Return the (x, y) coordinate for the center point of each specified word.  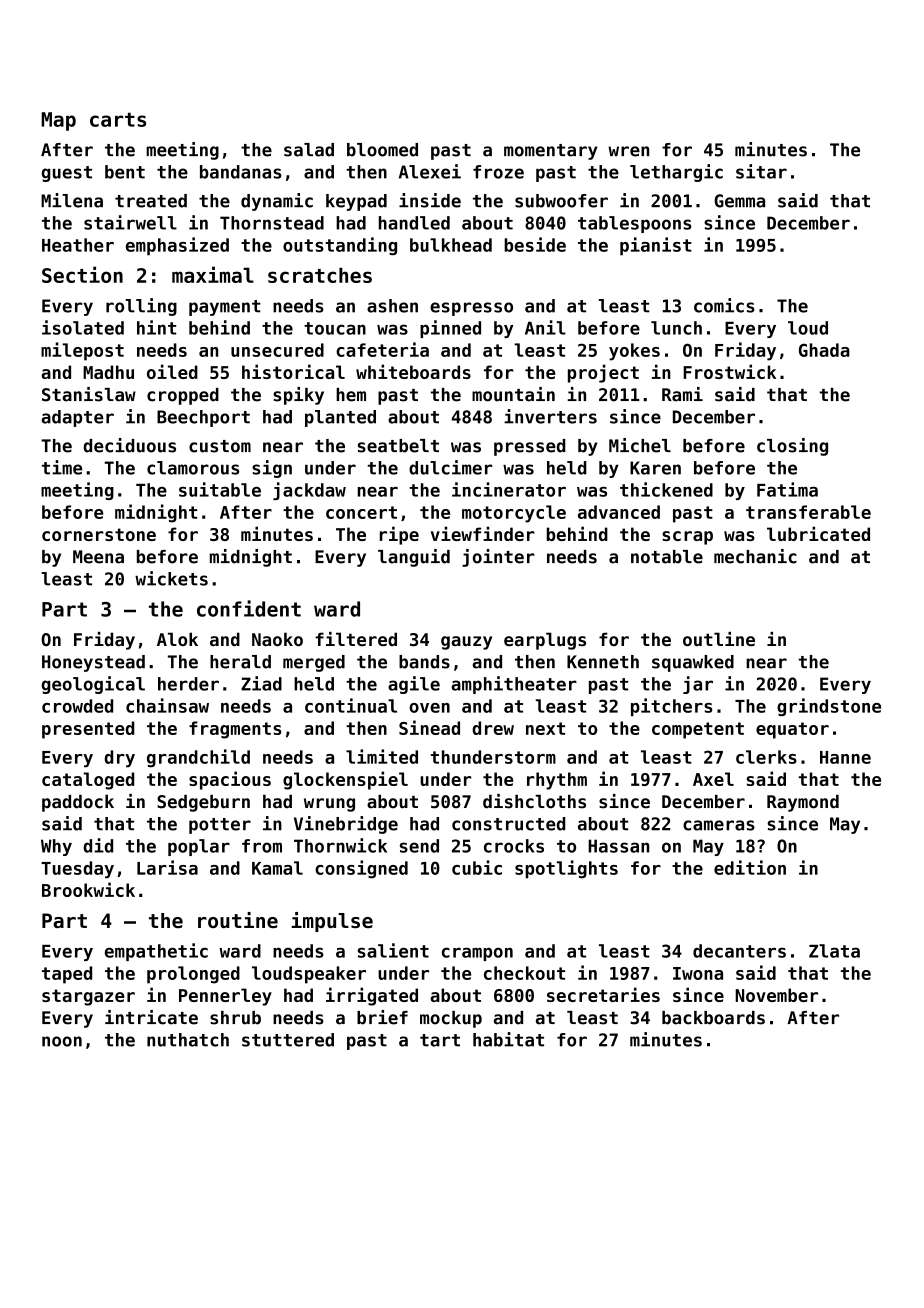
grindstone (829, 707)
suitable (220, 489)
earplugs (545, 641)
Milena (72, 200)
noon (62, 1041)
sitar (761, 171)
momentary (550, 152)
